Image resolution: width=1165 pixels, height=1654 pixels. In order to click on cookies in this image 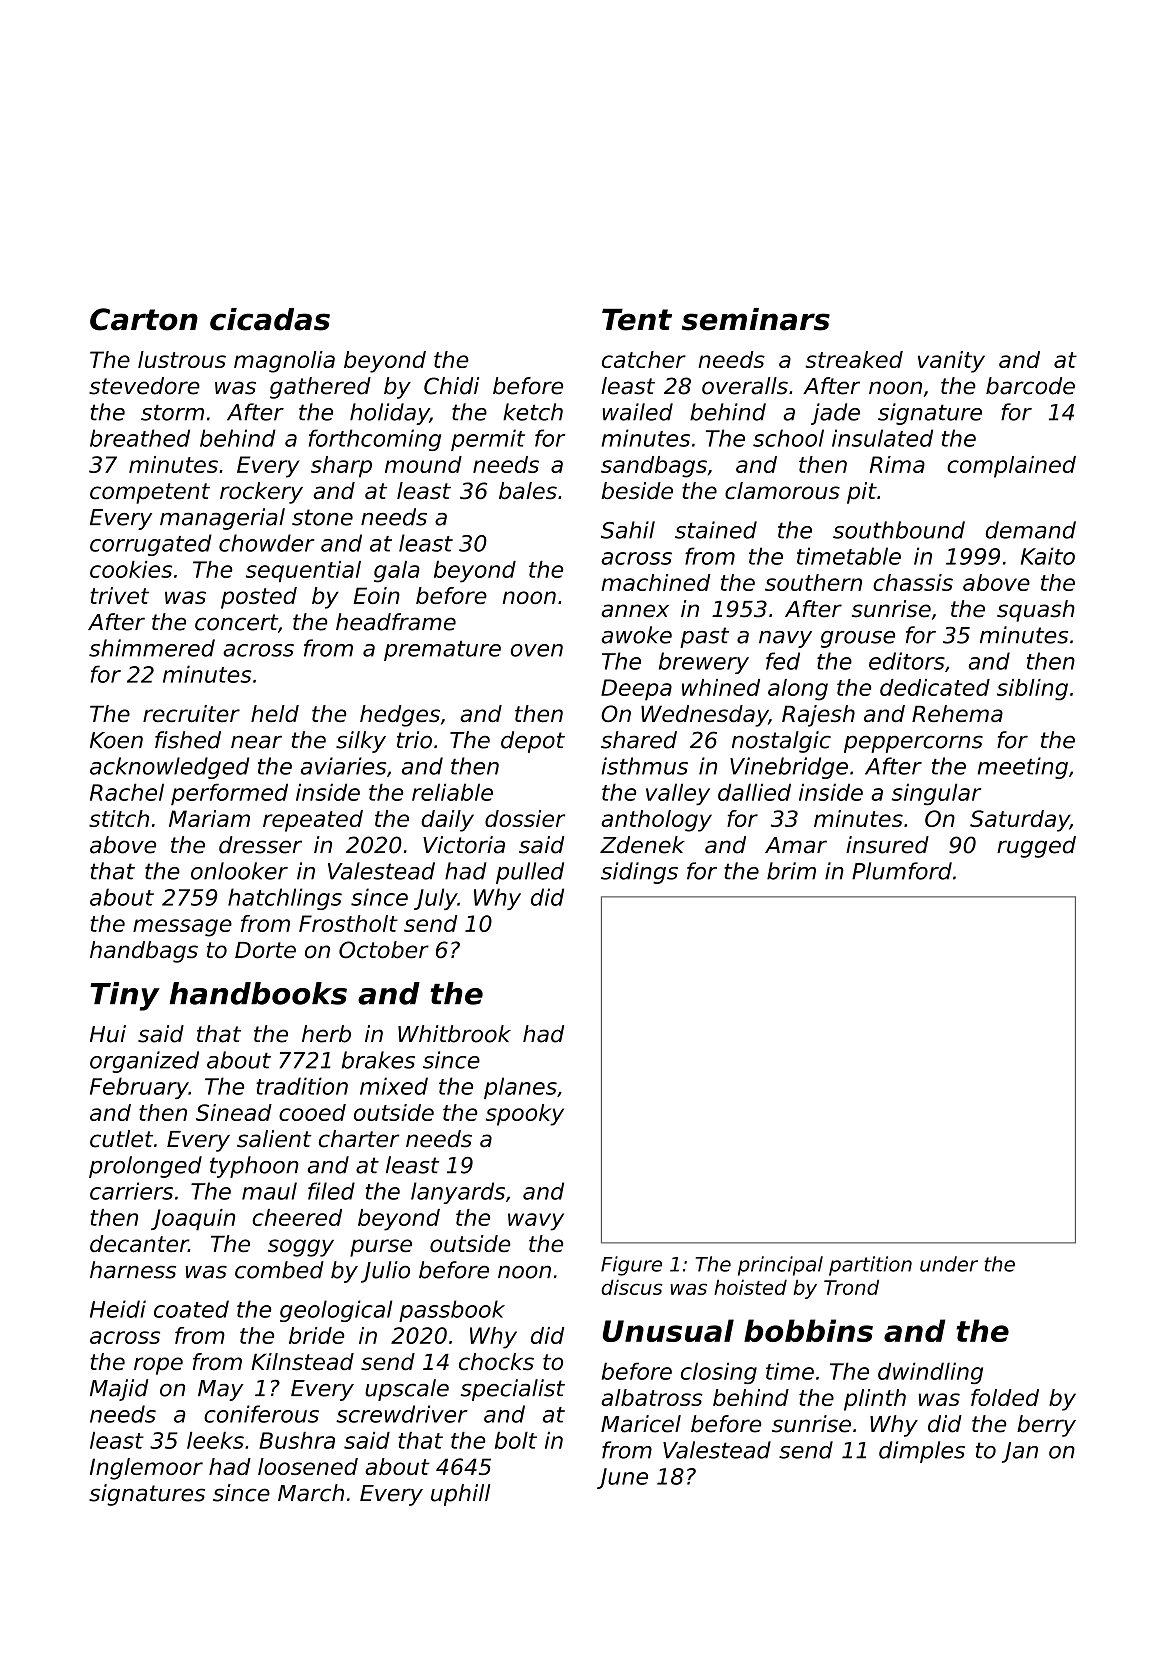, I will do `click(131, 569)`.
